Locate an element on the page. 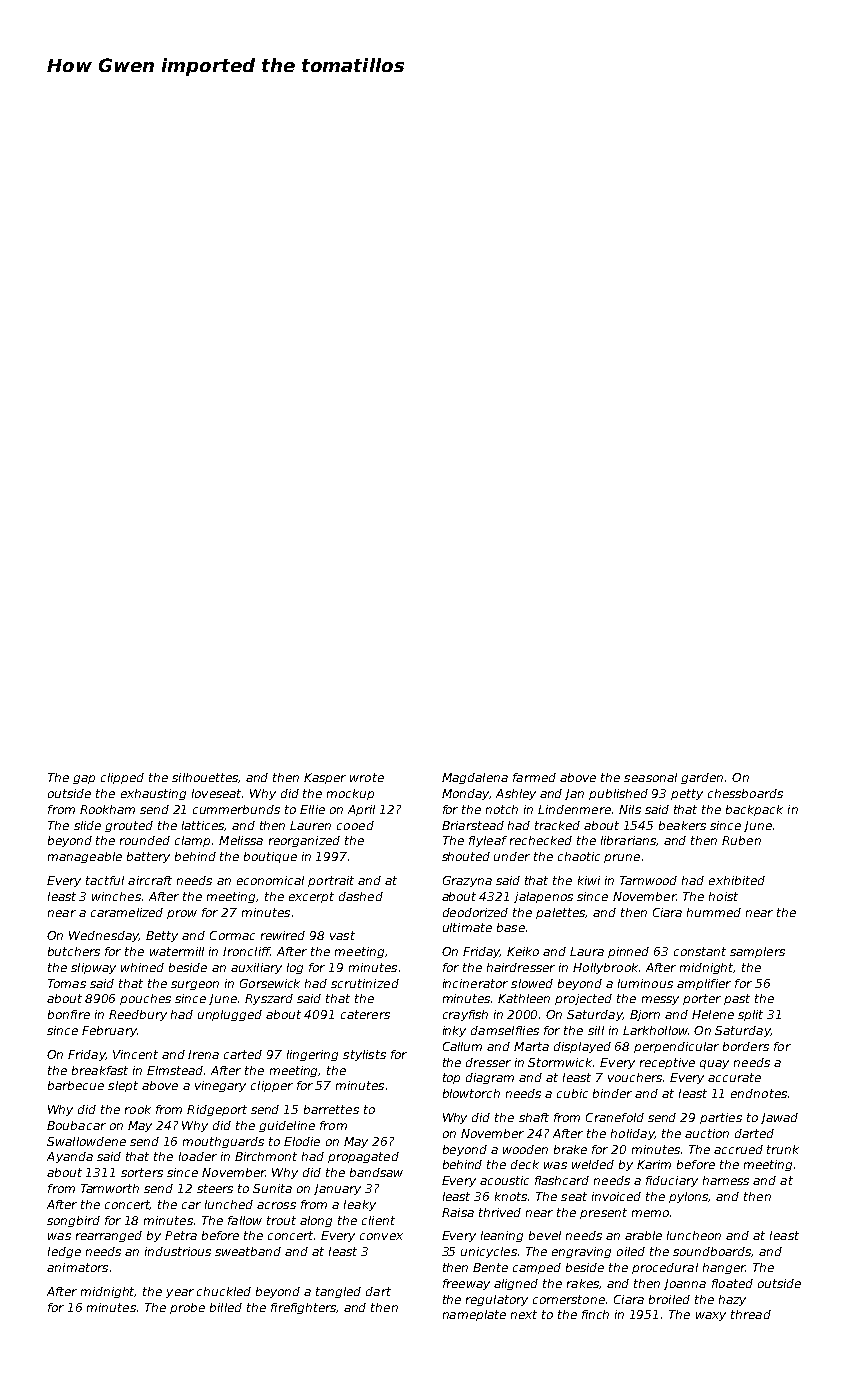 The width and height of the image is (849, 1400). wrote is located at coordinates (367, 777).
